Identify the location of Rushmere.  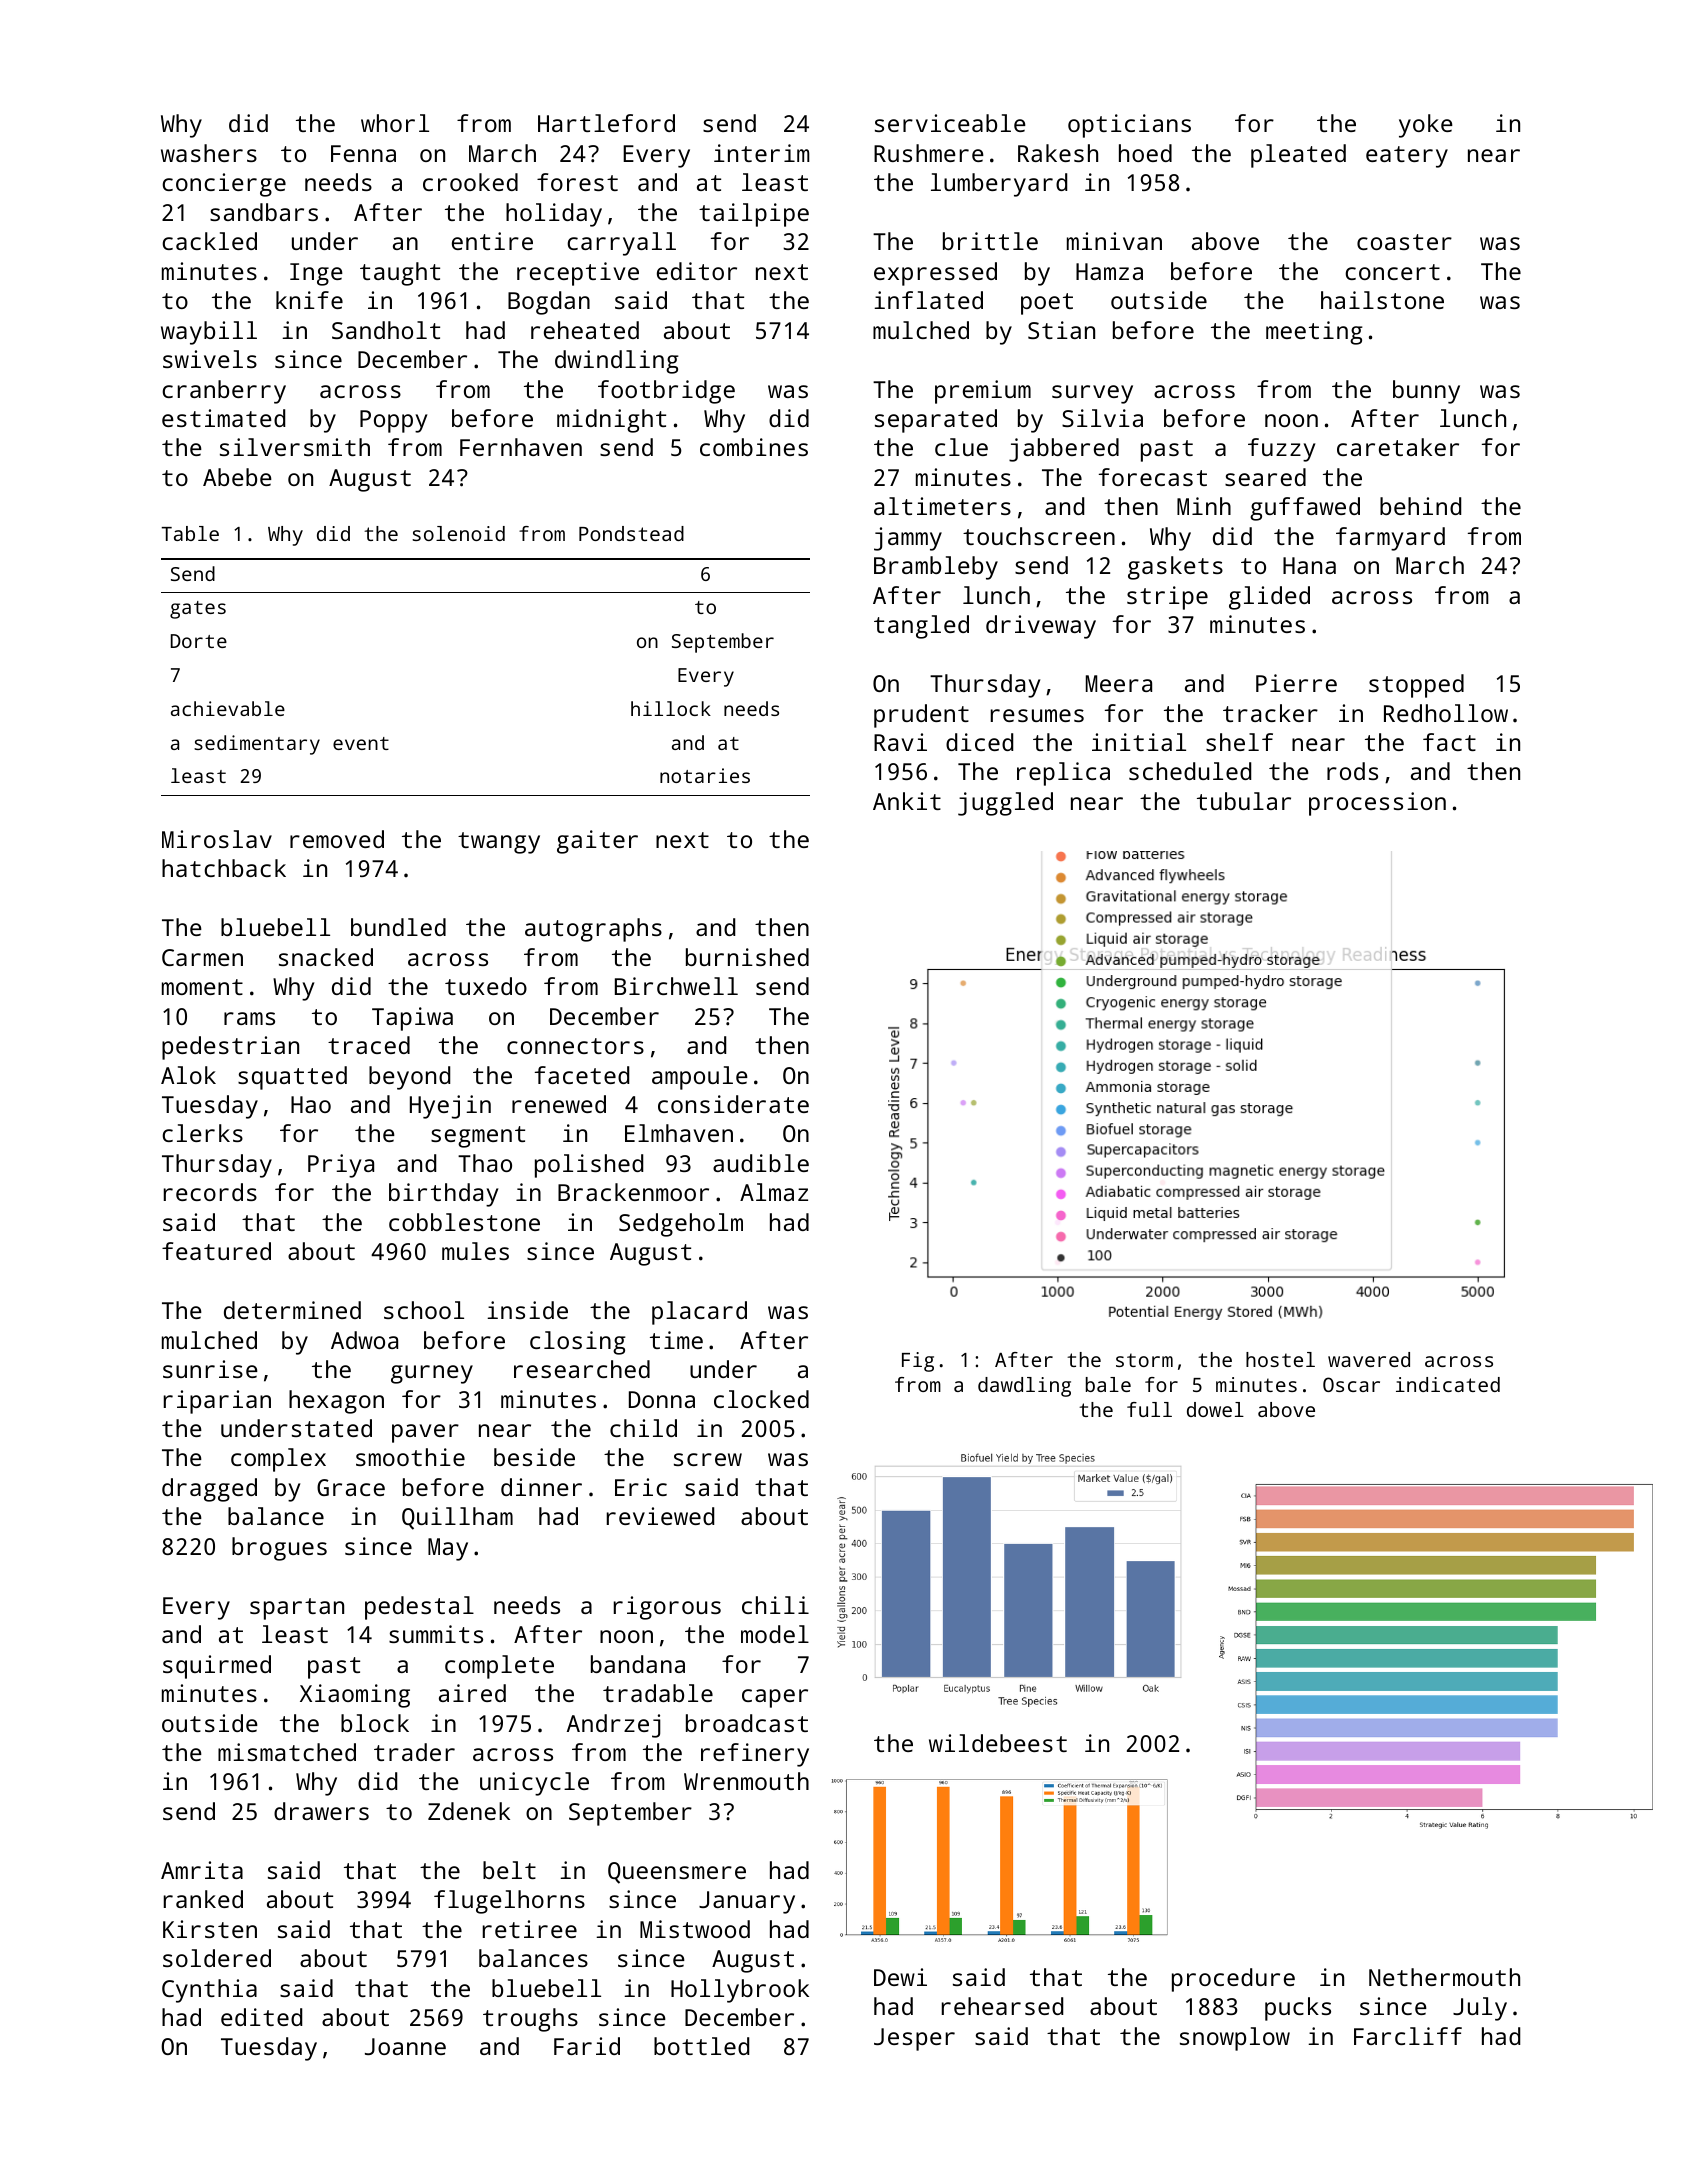
(929, 153).
